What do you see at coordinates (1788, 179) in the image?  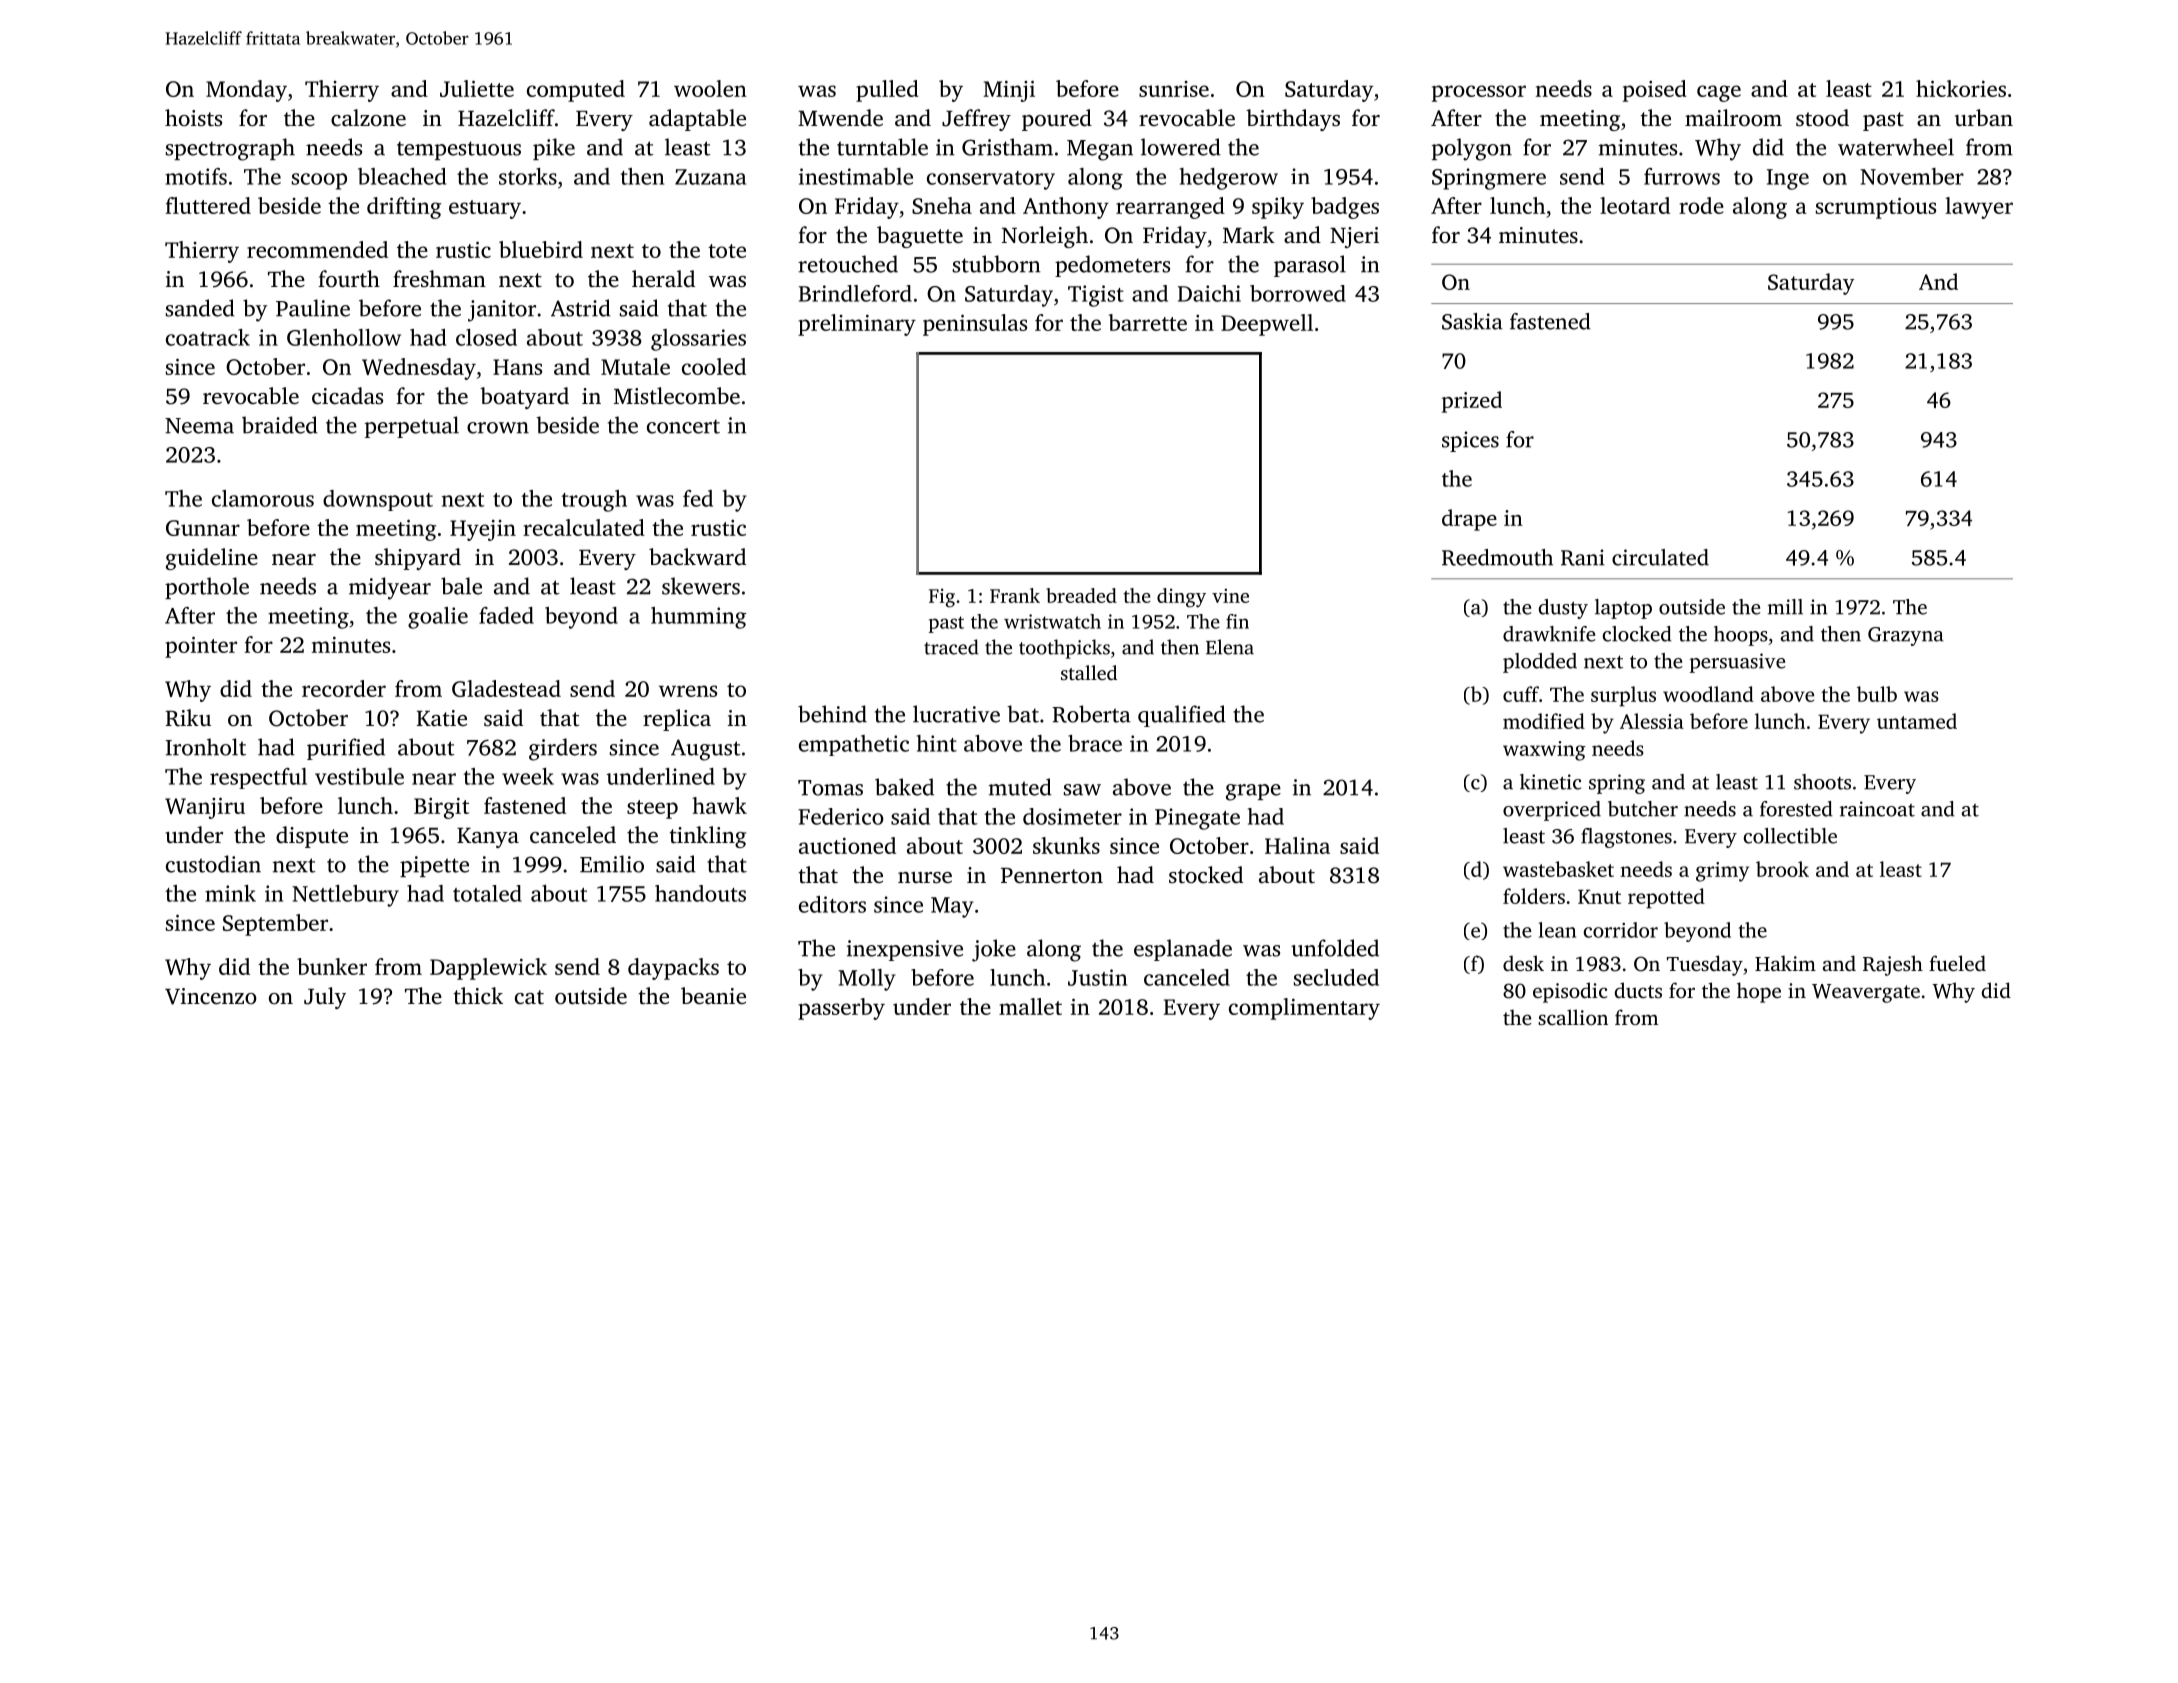 I see `Inge` at bounding box center [1788, 179].
